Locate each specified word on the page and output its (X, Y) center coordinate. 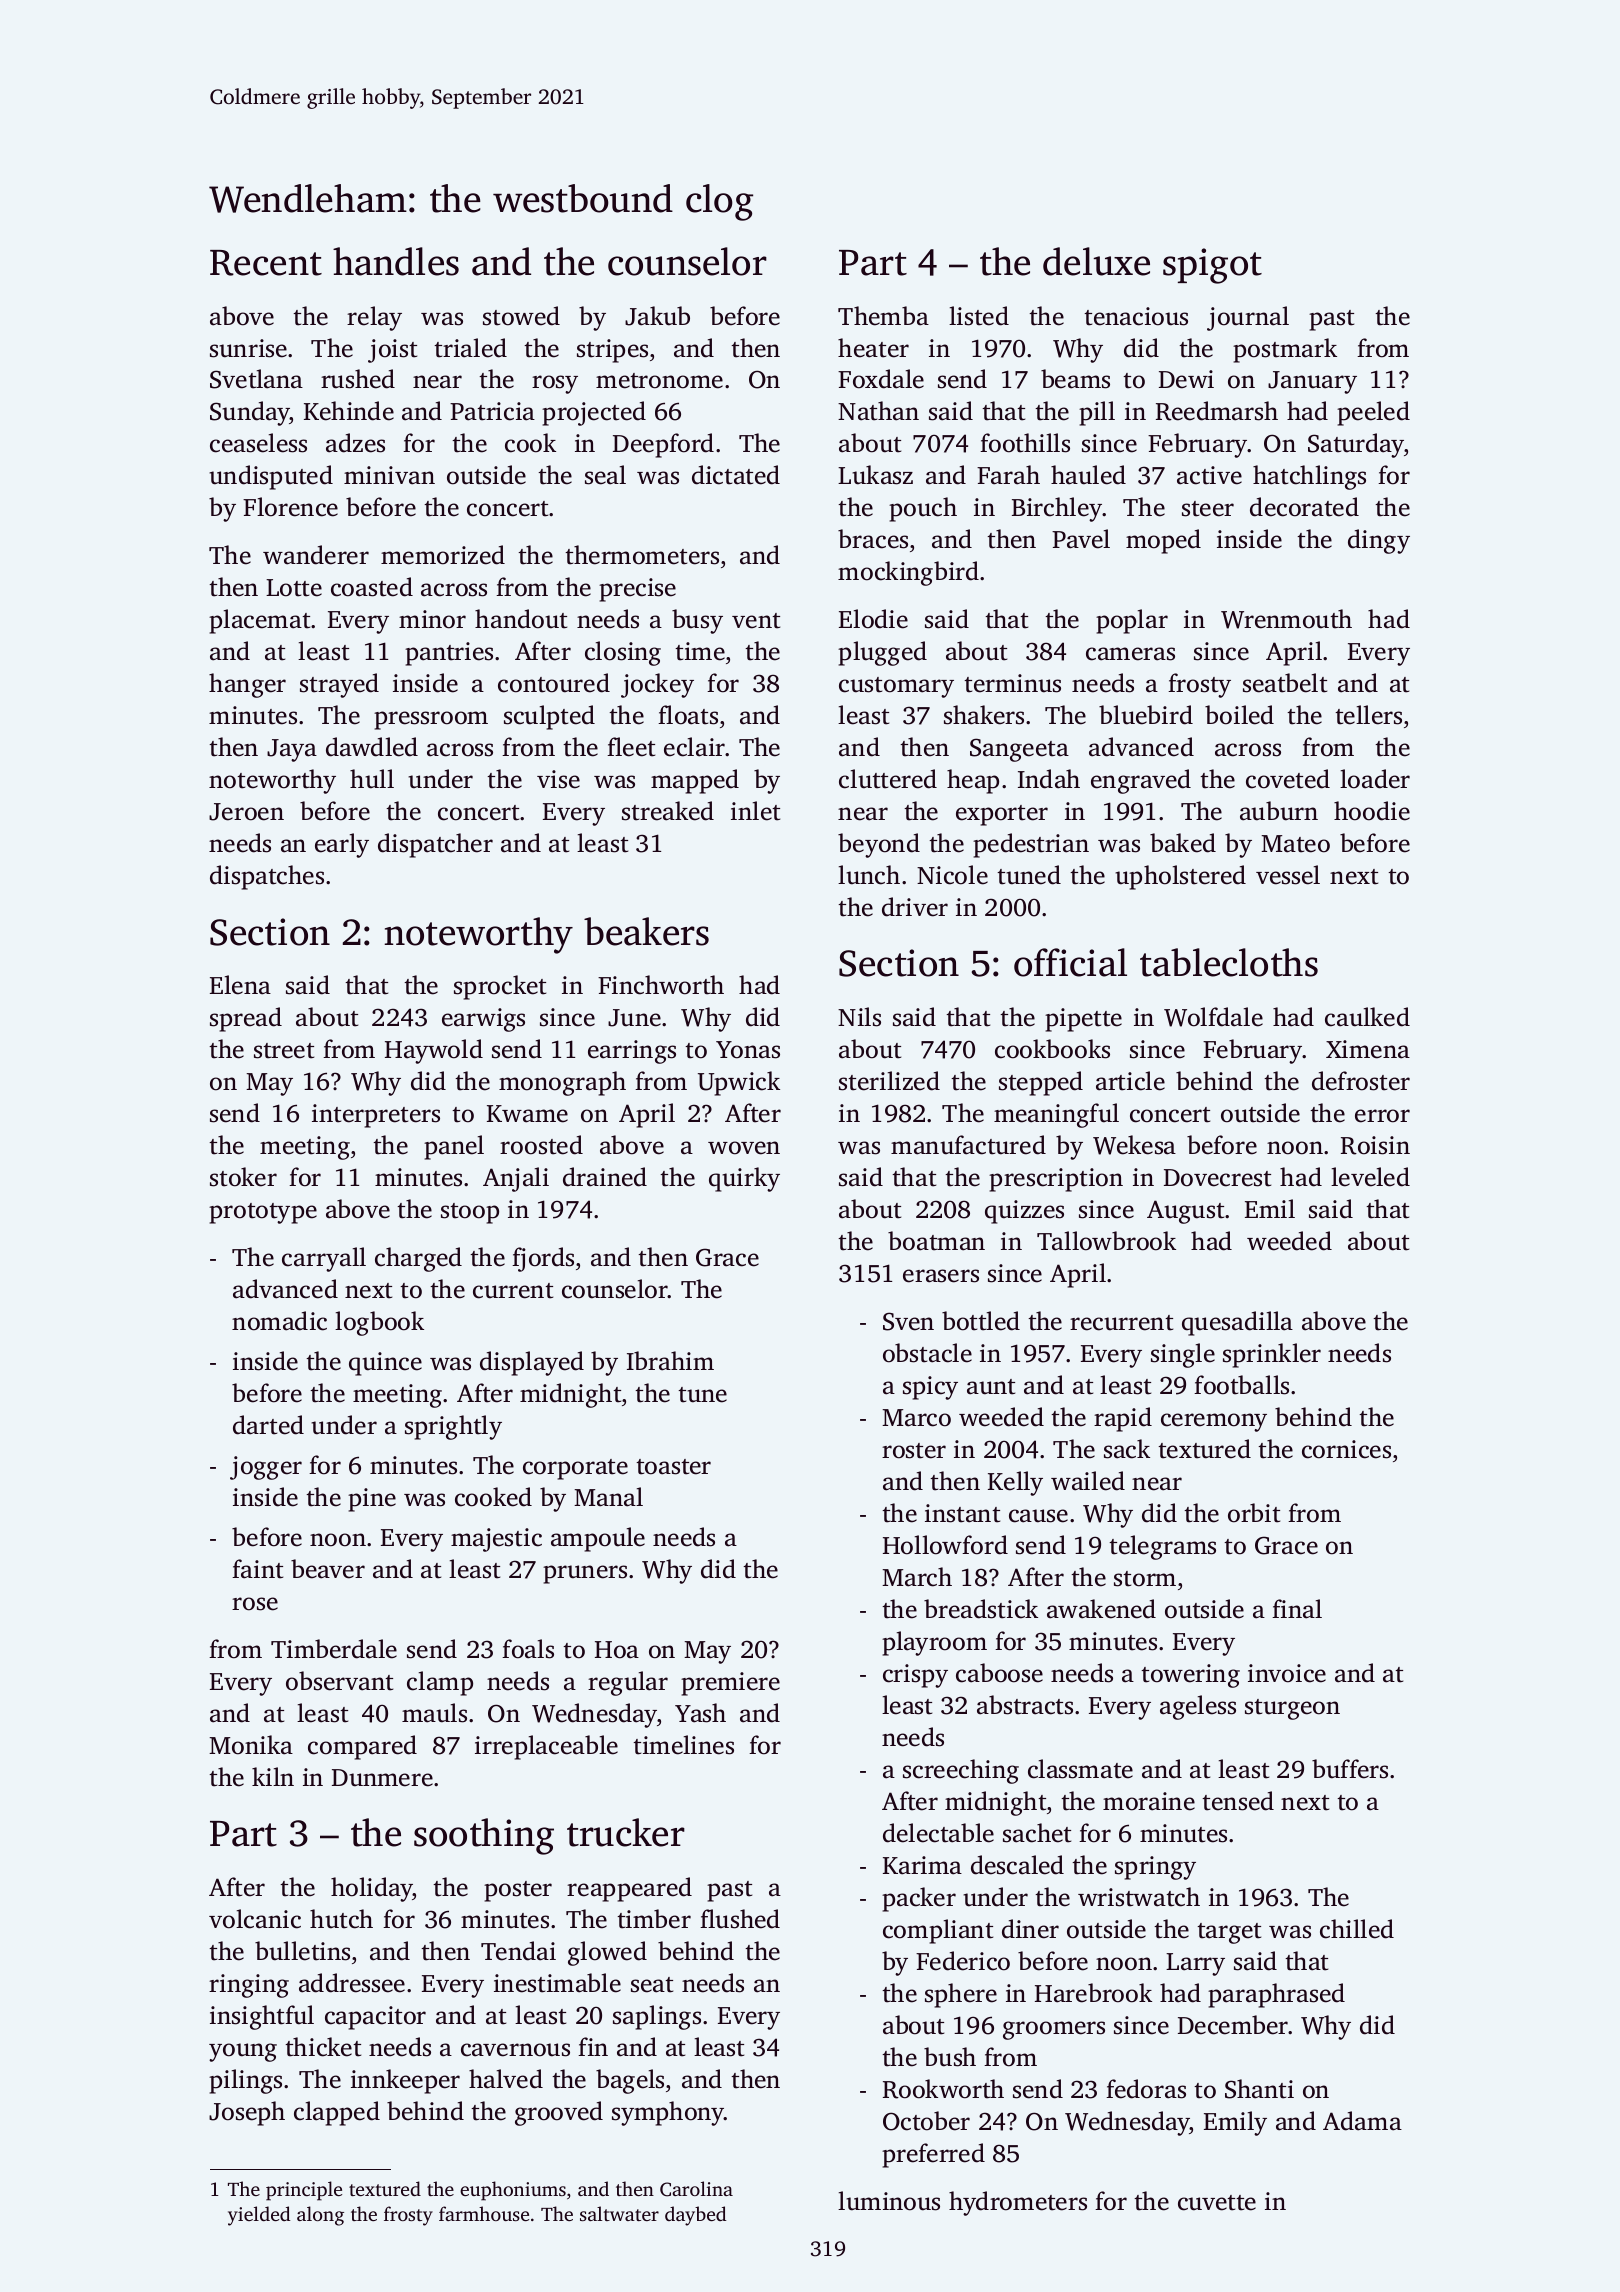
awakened (1101, 1609)
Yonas (748, 1050)
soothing (484, 1836)
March (917, 1577)
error (1382, 1116)
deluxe (1096, 261)
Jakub (657, 316)
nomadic (279, 1321)
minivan (389, 475)
